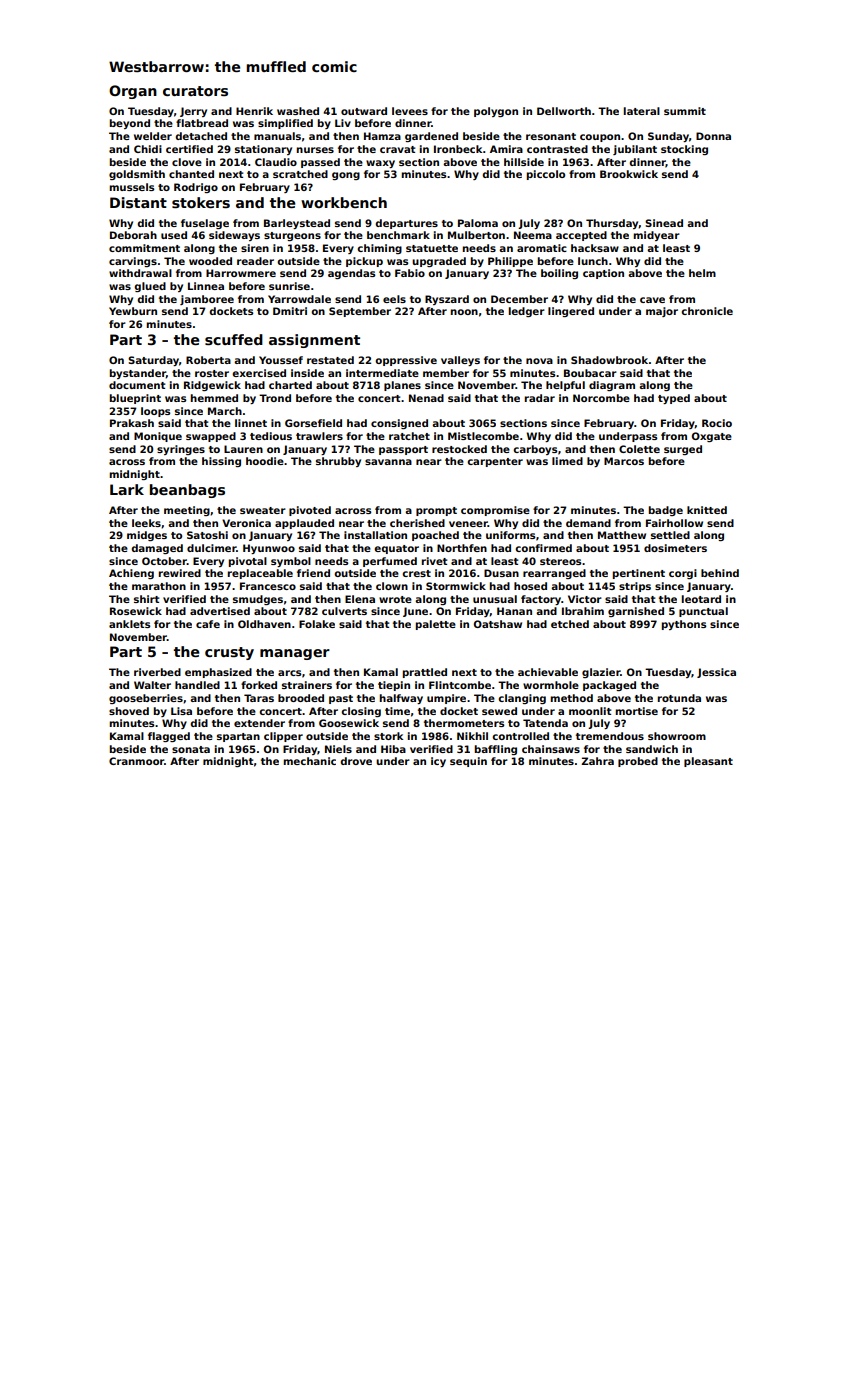 This screenshot has height=1400, width=849. What do you see at coordinates (152, 685) in the screenshot?
I see `Walter` at bounding box center [152, 685].
